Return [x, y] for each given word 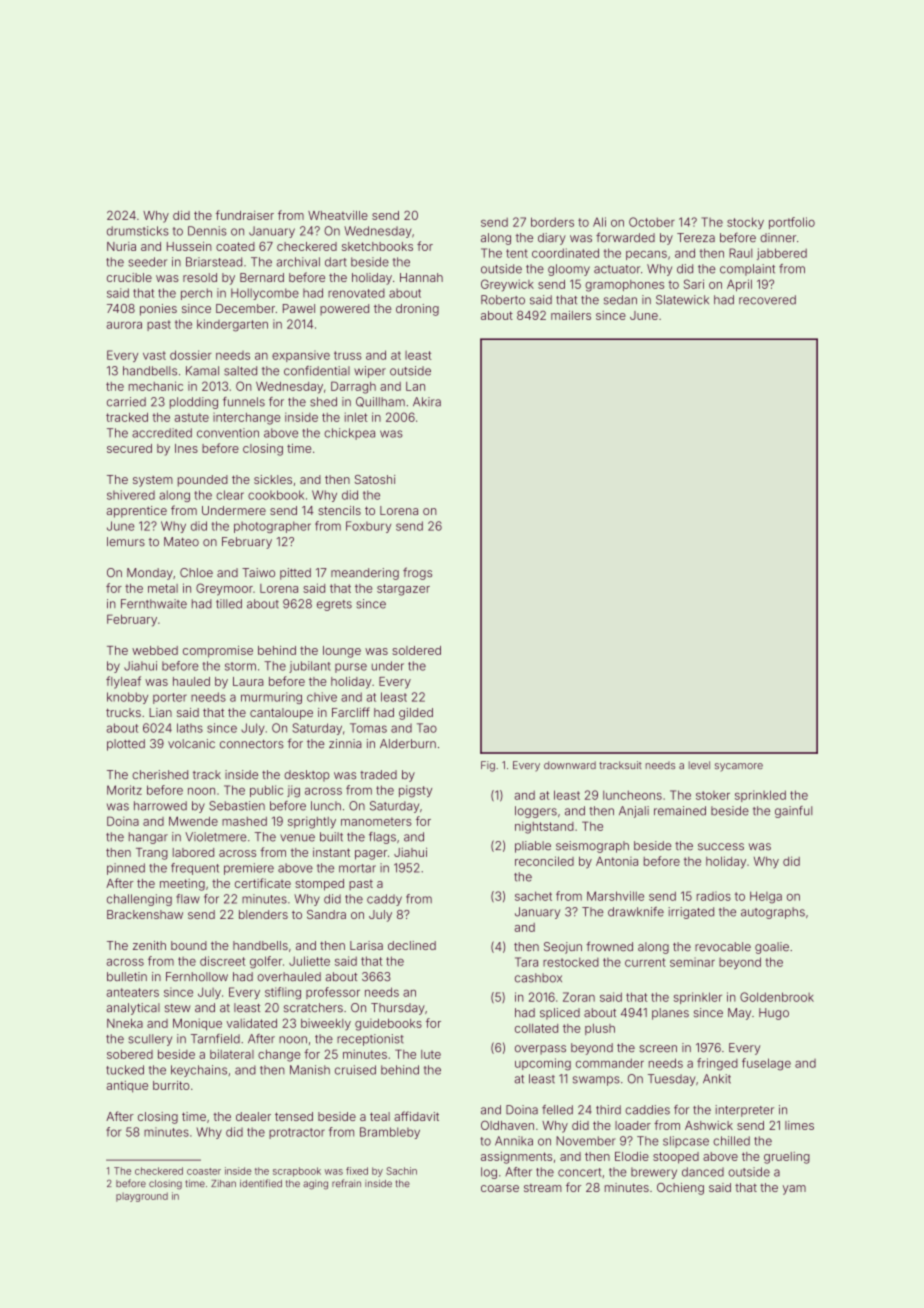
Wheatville [338, 215]
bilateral [232, 1054]
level [699, 765]
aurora [124, 325]
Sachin [401, 1171]
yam [794, 1190]
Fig [488, 766]
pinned [126, 869]
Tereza [696, 238]
